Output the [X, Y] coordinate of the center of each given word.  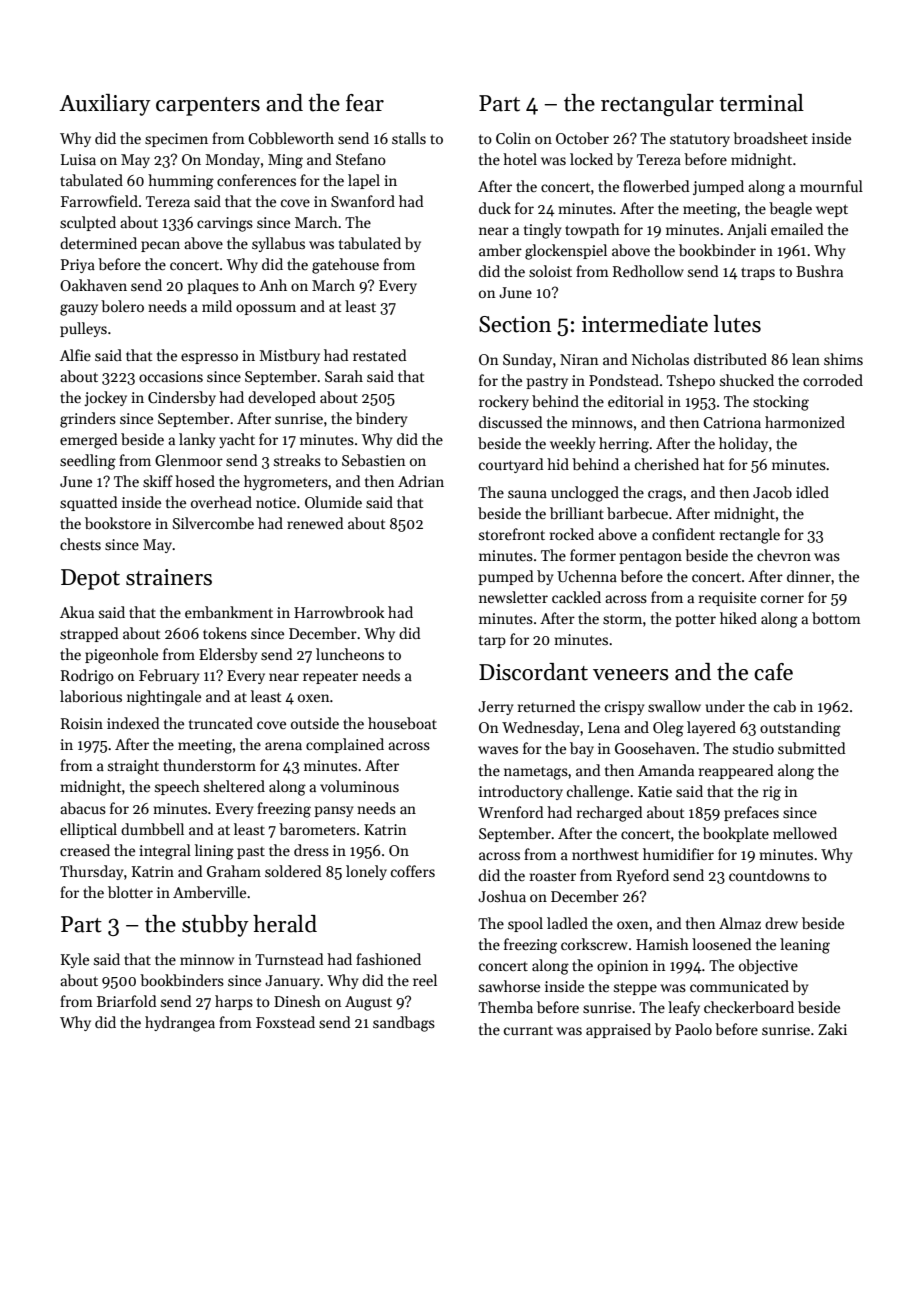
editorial [636, 401]
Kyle [75, 960]
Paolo [693, 1029]
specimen [176, 140]
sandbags [404, 1024]
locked [591, 159]
